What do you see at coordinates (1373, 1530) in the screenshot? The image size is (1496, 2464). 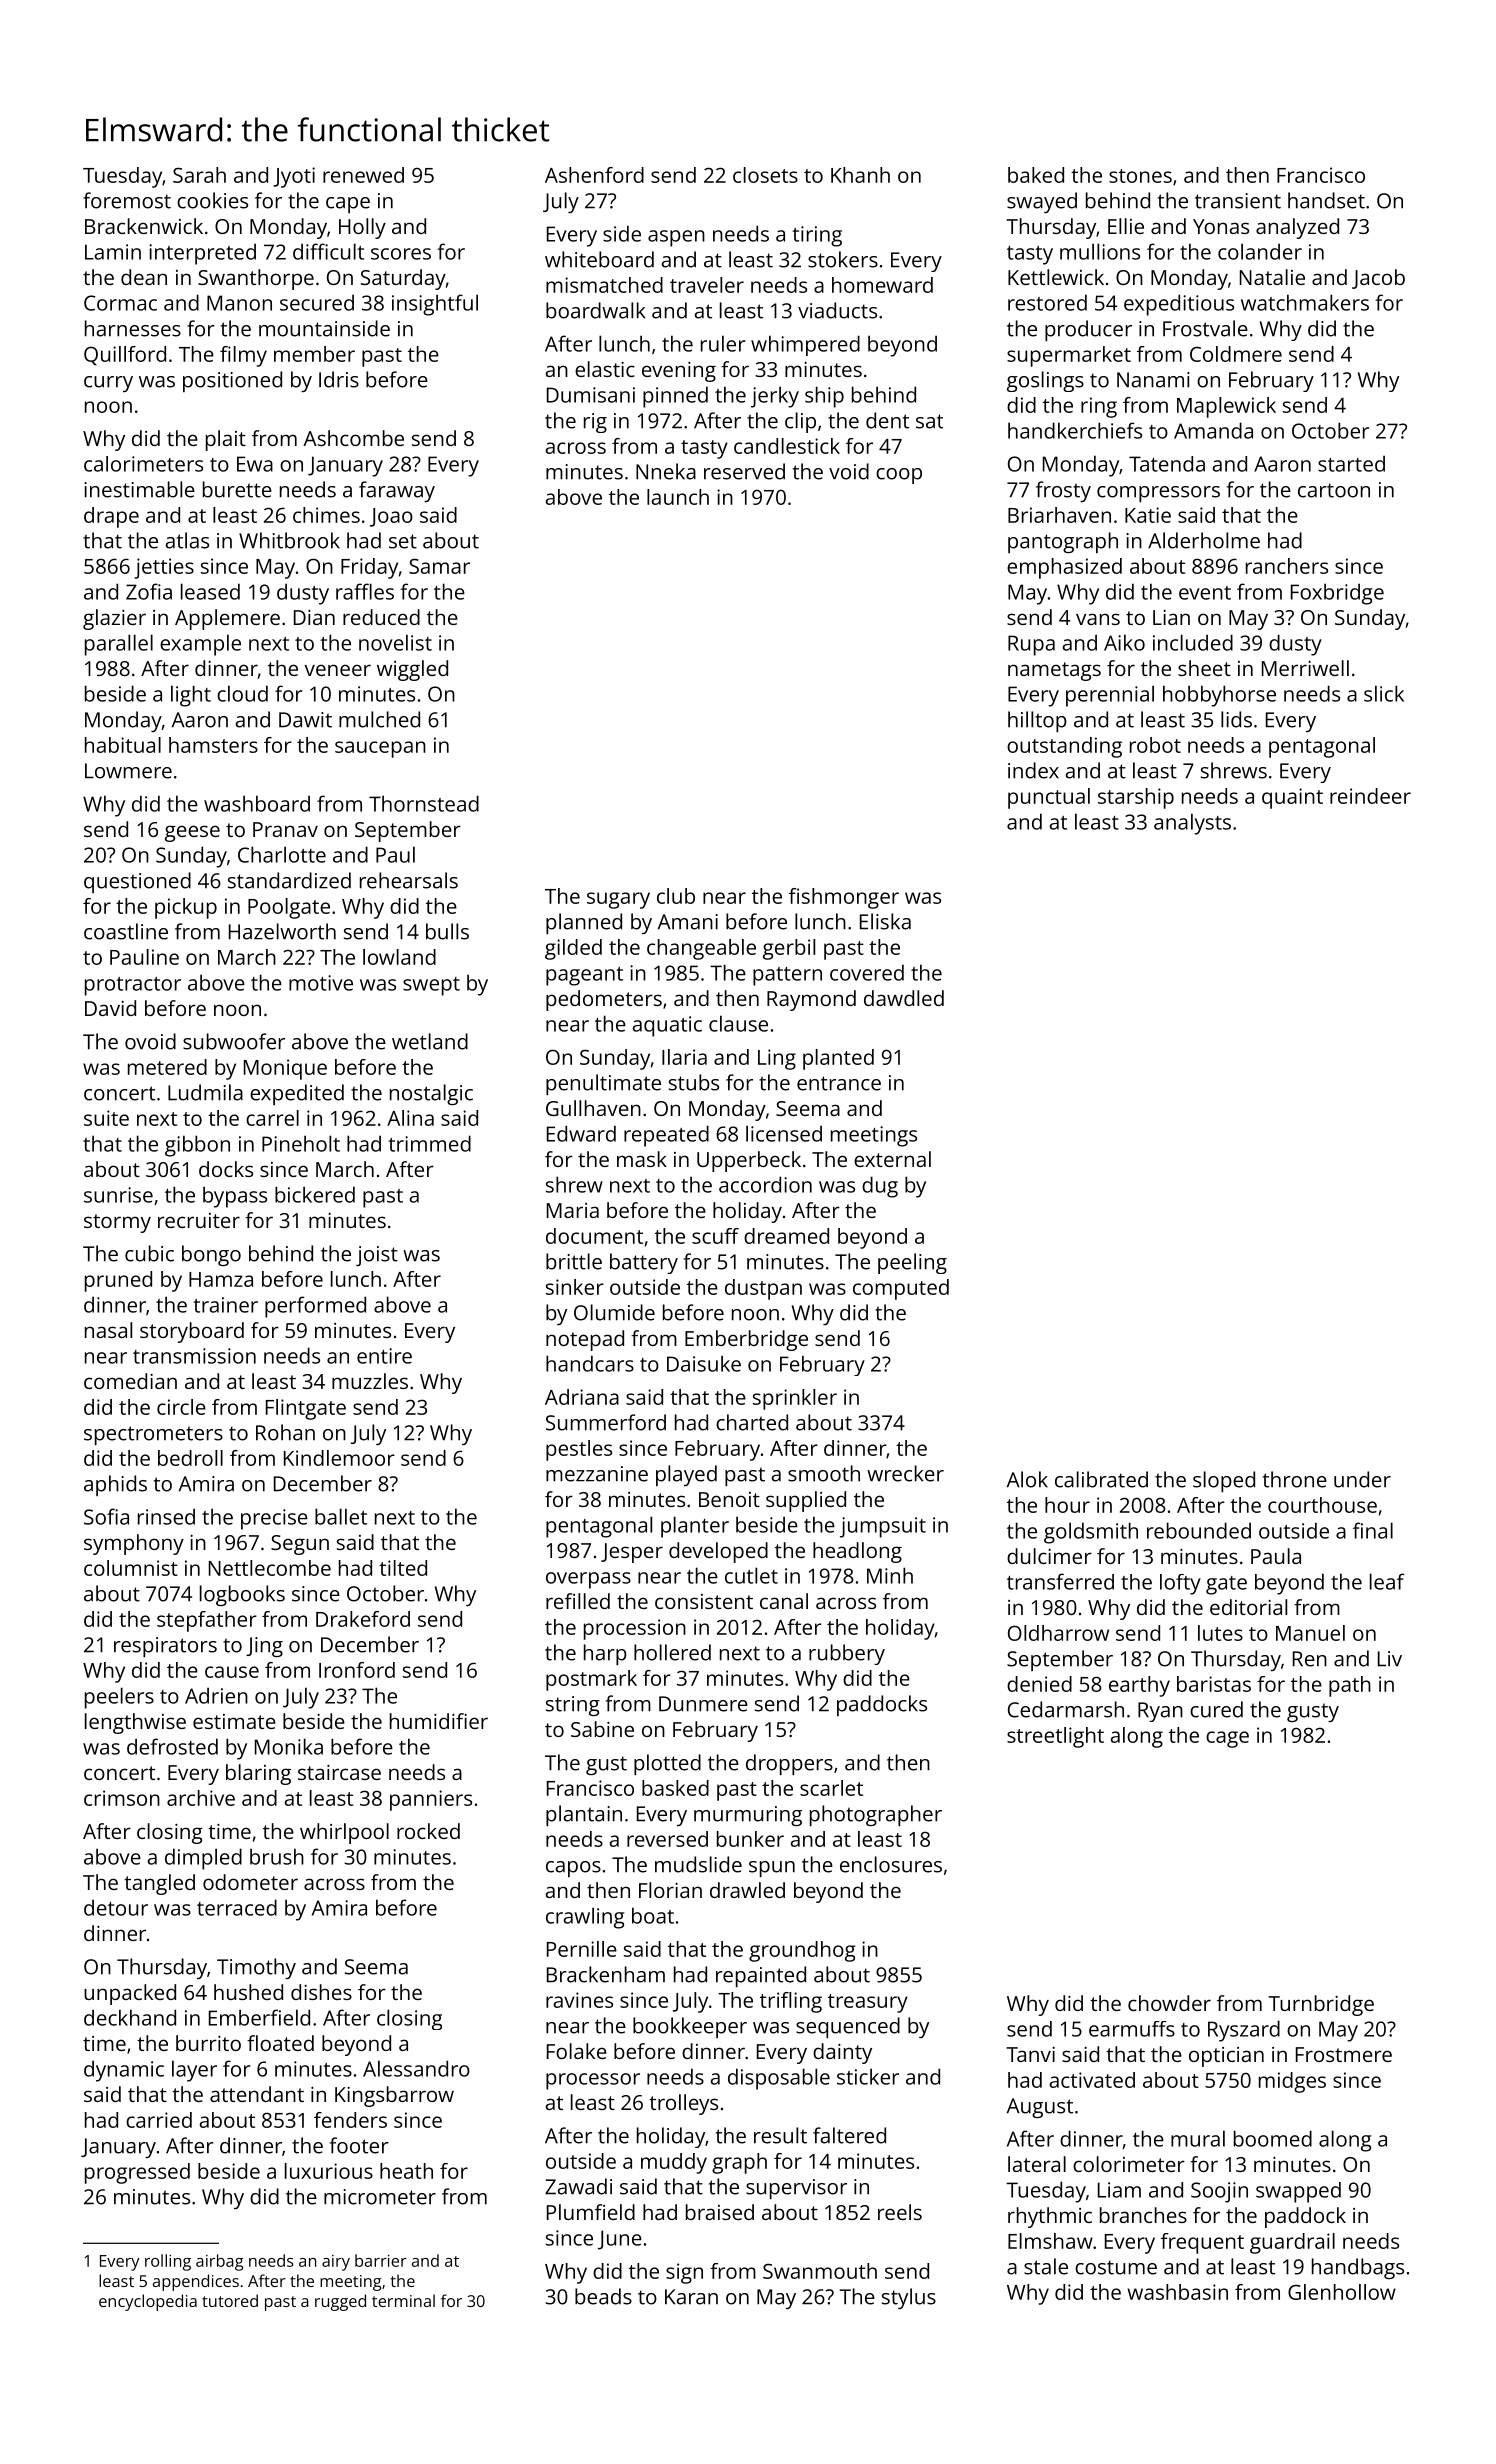 I see `final` at bounding box center [1373, 1530].
